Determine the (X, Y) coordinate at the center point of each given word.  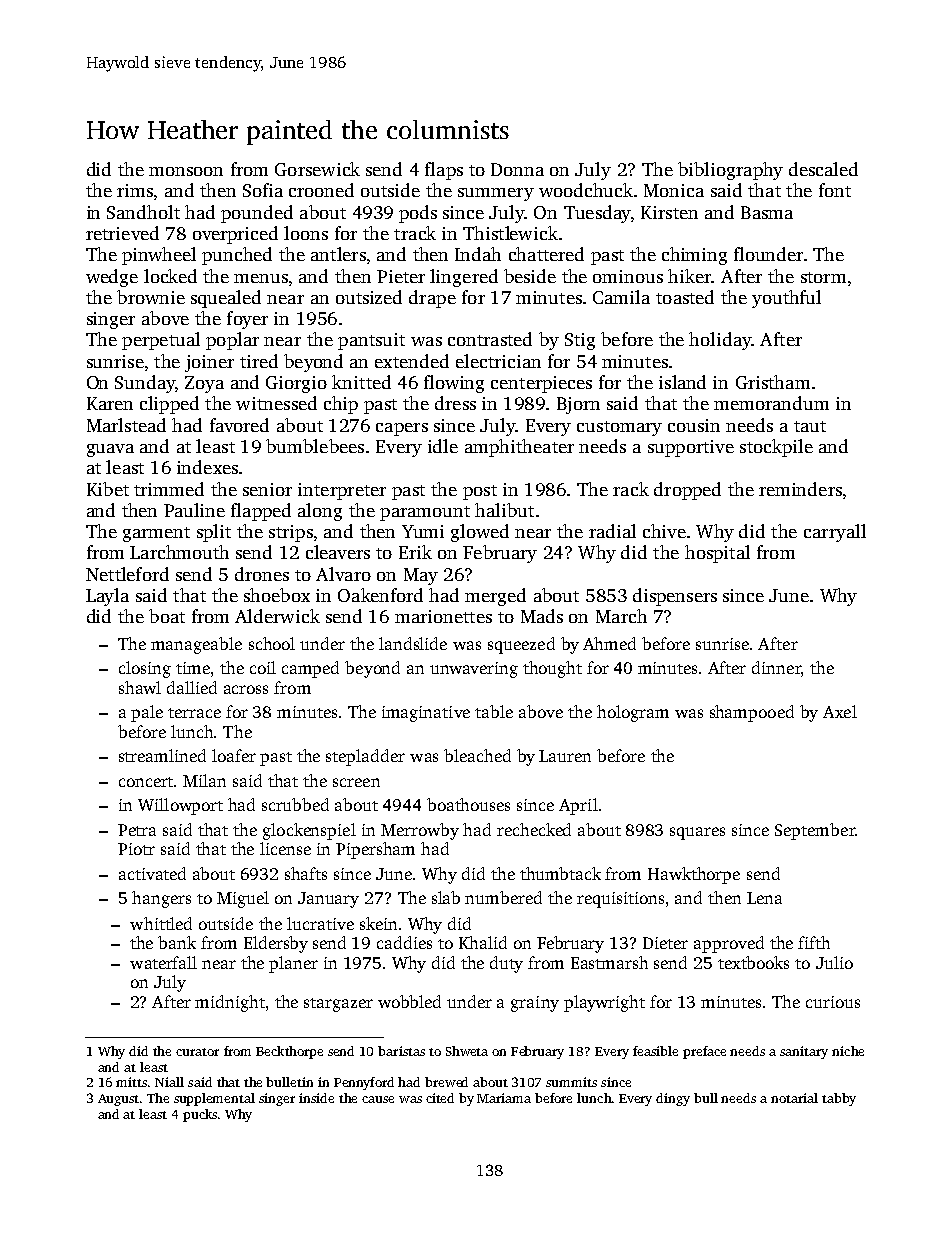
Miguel (243, 899)
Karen (110, 403)
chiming (694, 256)
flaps (444, 171)
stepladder (365, 757)
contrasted (490, 339)
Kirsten (669, 212)
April (578, 806)
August (118, 1100)
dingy (673, 1099)
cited (440, 1098)
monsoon (186, 171)
